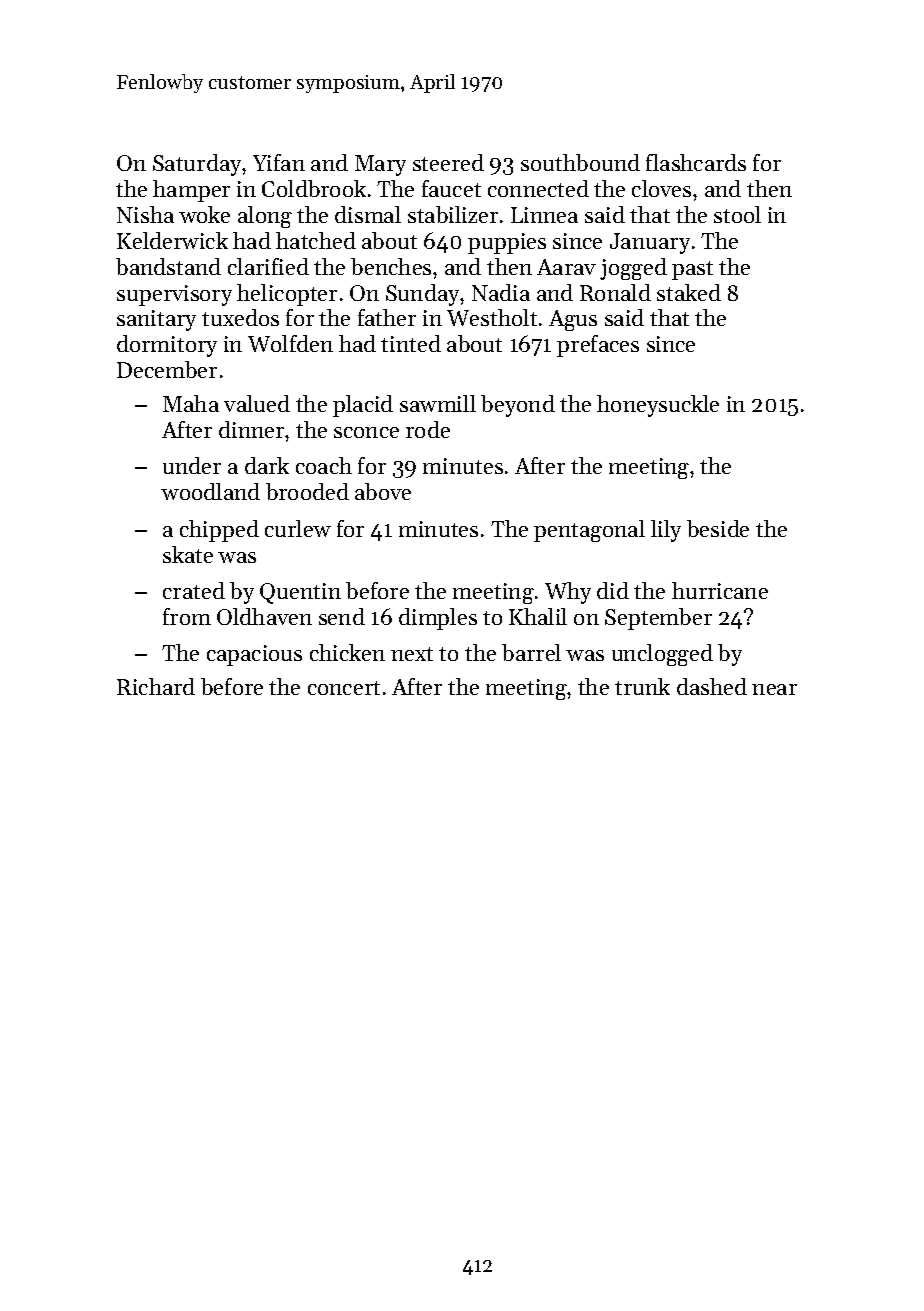  What do you see at coordinates (380, 165) in the document?
I see `Mary` at bounding box center [380, 165].
